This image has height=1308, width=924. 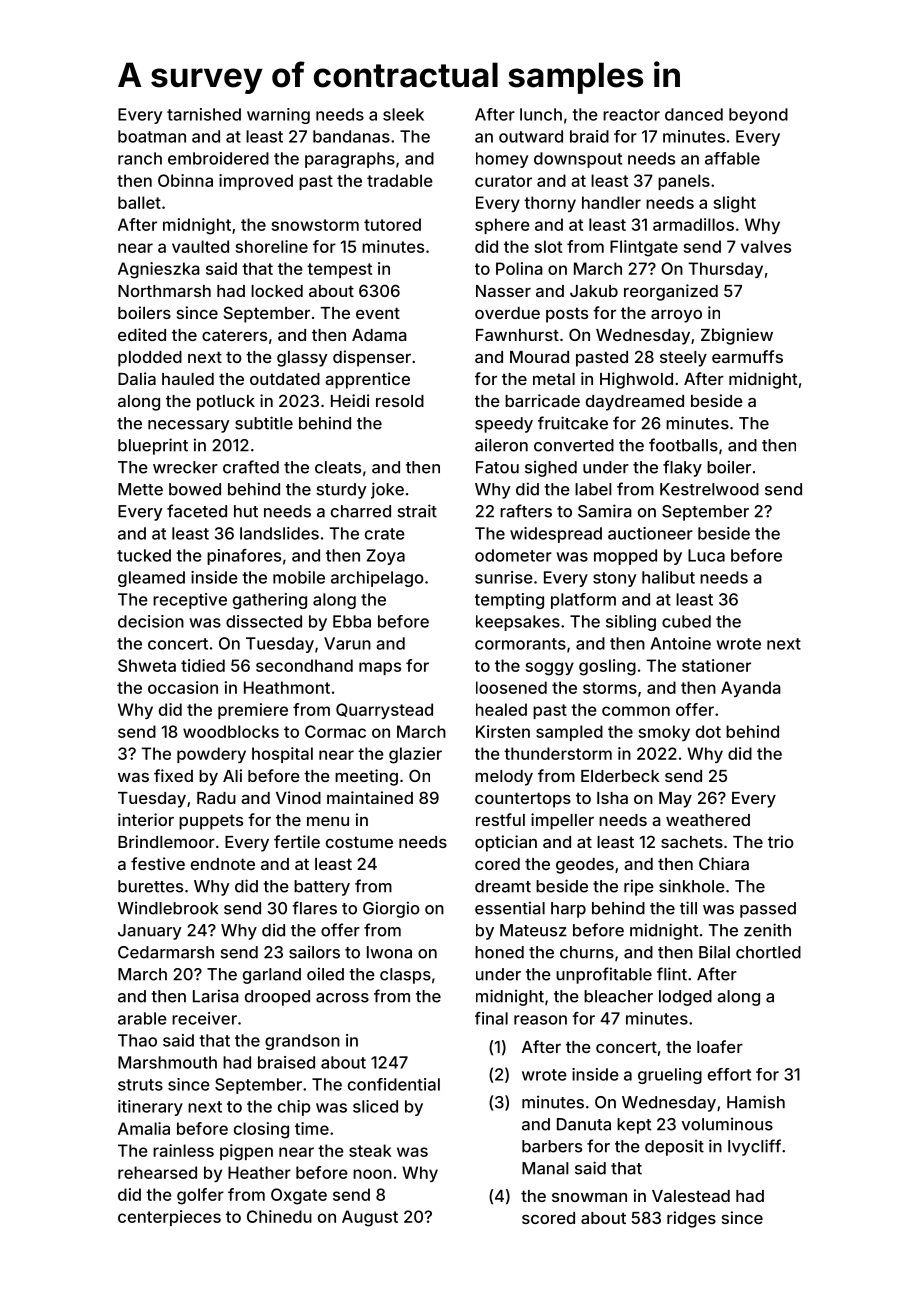 I want to click on rainless, so click(x=183, y=1150).
